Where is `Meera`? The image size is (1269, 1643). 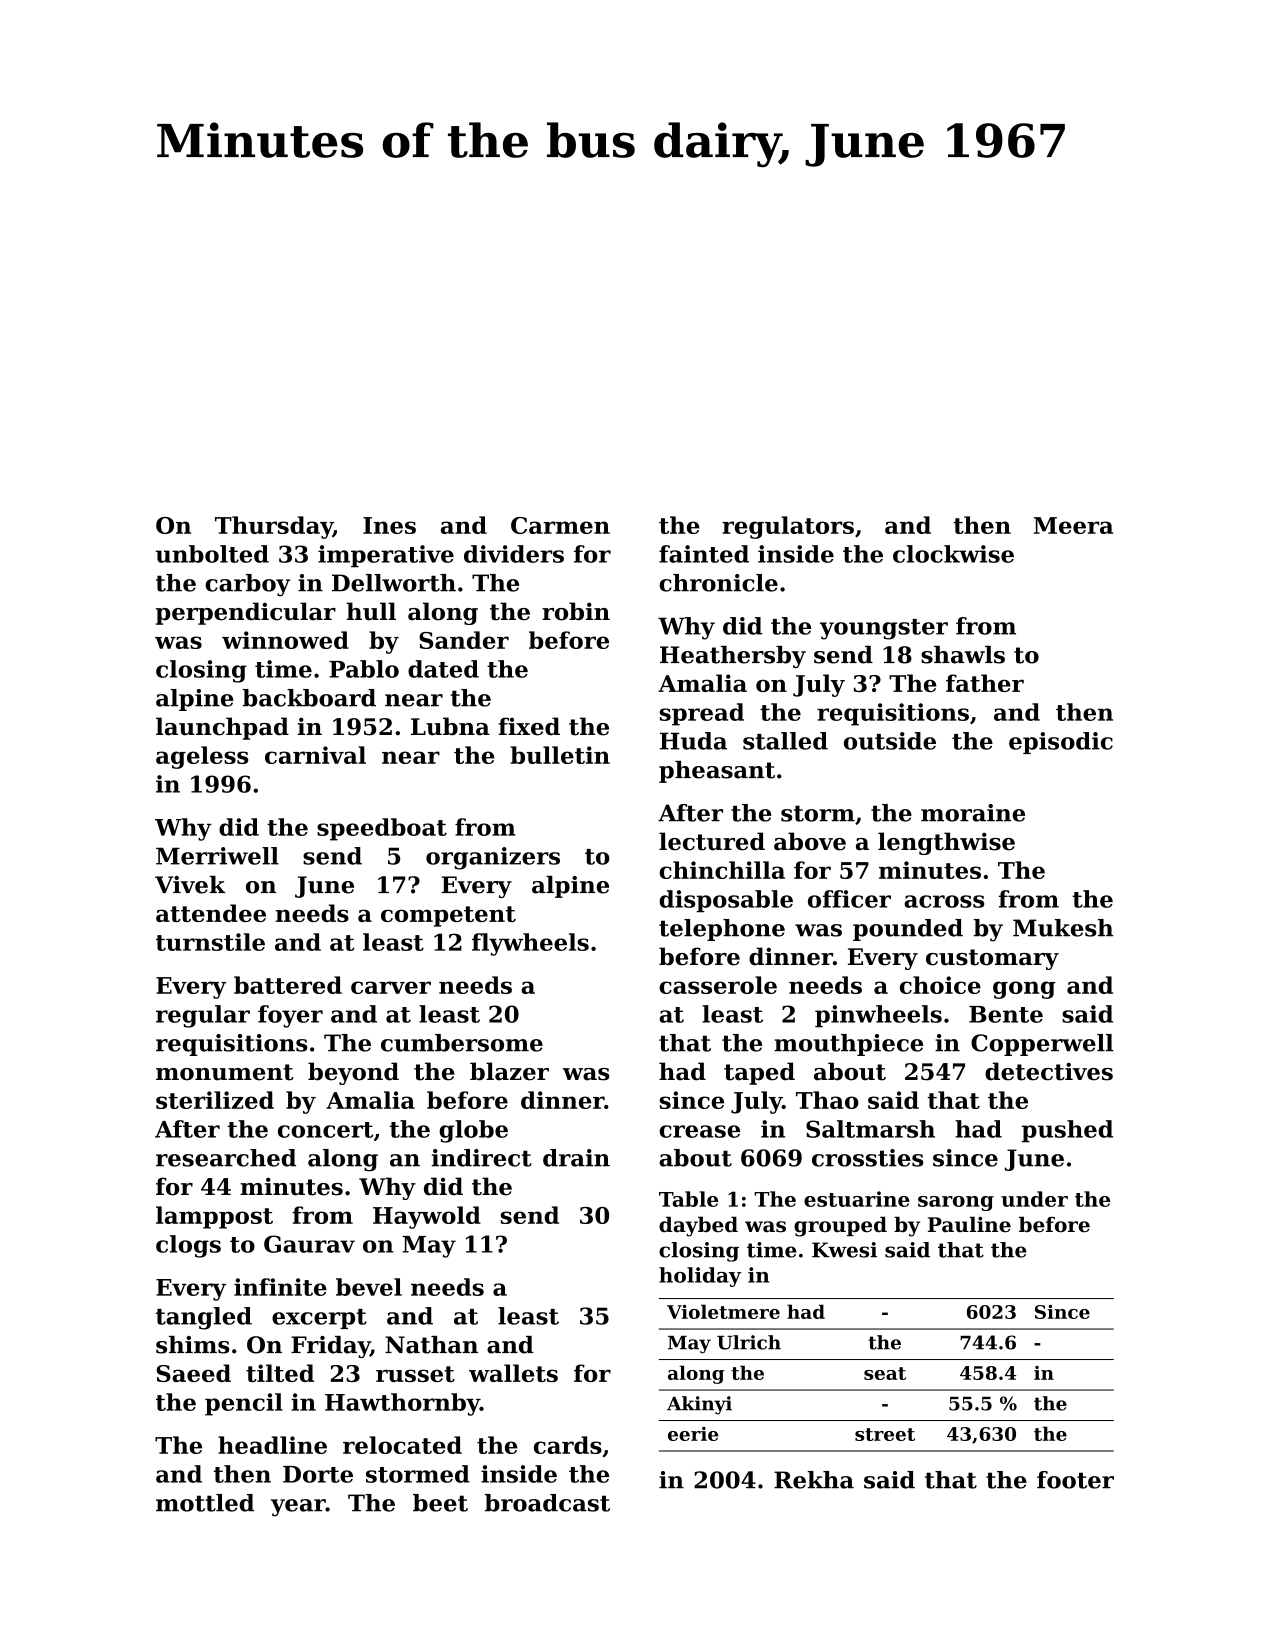 Meera is located at coordinates (1073, 525).
